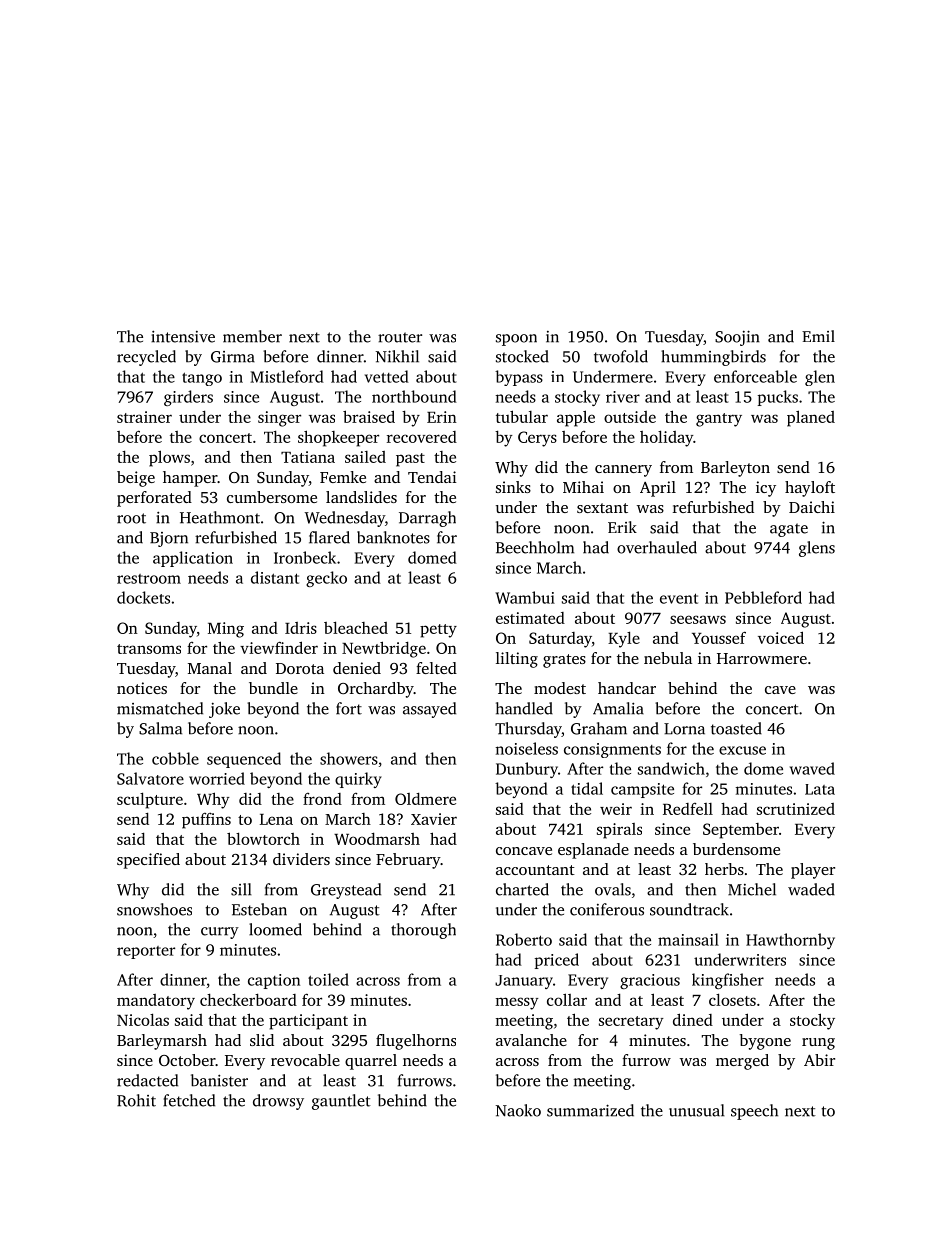  Describe the element at coordinates (812, 768) in the screenshot. I see `waved` at that location.
